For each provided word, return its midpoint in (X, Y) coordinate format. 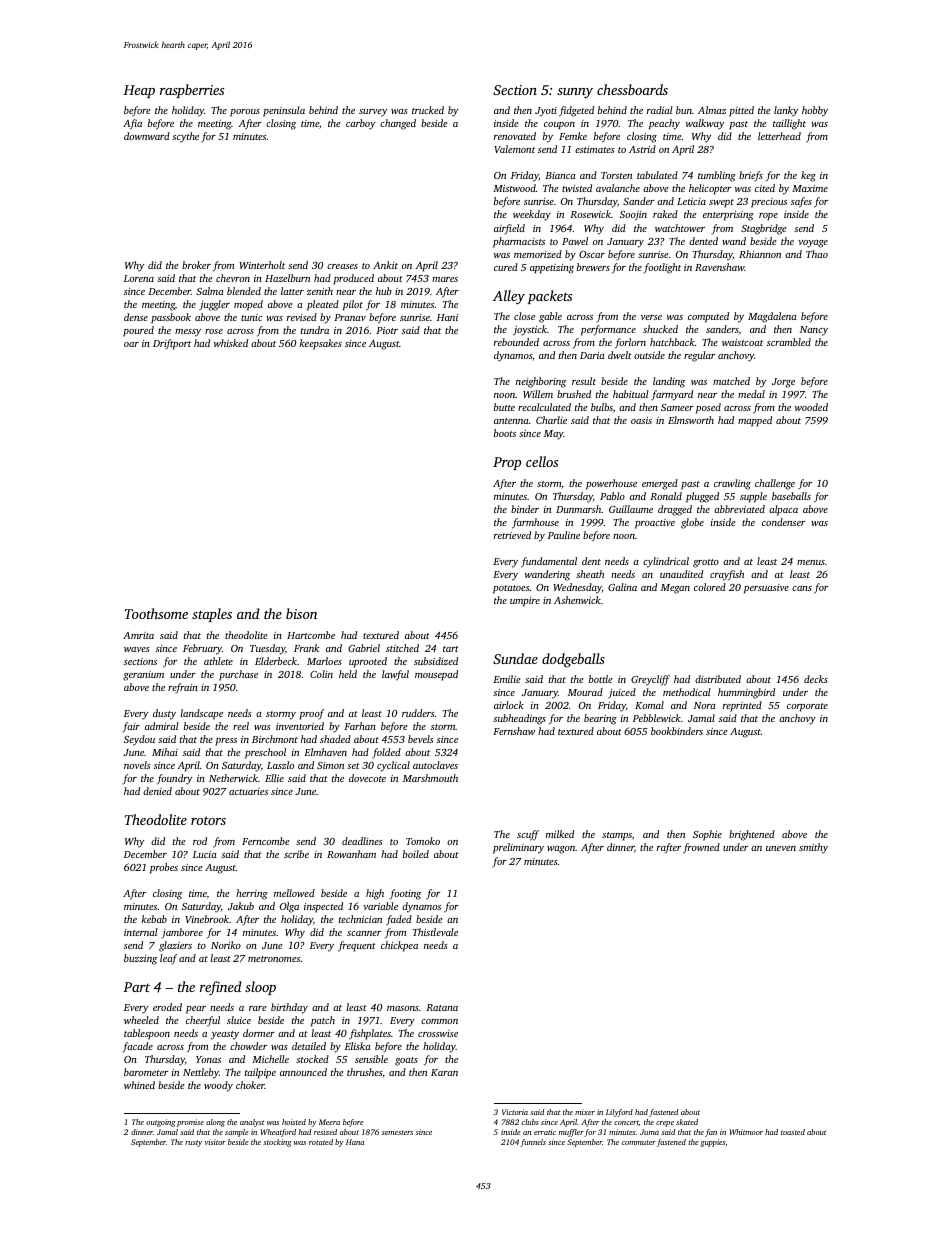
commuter (639, 1142)
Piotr (387, 330)
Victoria (515, 1112)
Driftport (172, 344)
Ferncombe (265, 841)
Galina (622, 587)
